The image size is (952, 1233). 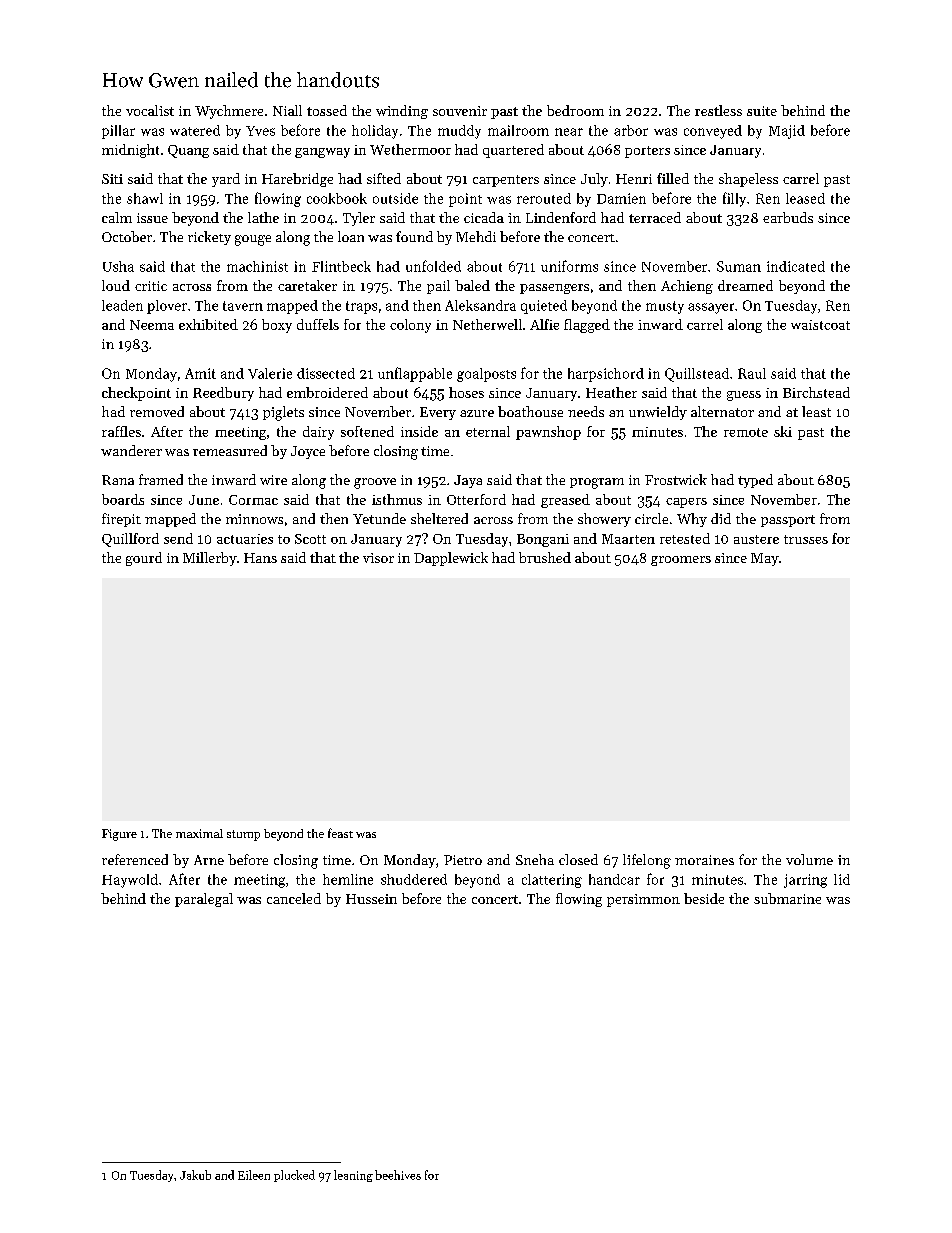 What do you see at coordinates (419, 431) in the screenshot?
I see `inside` at bounding box center [419, 431].
